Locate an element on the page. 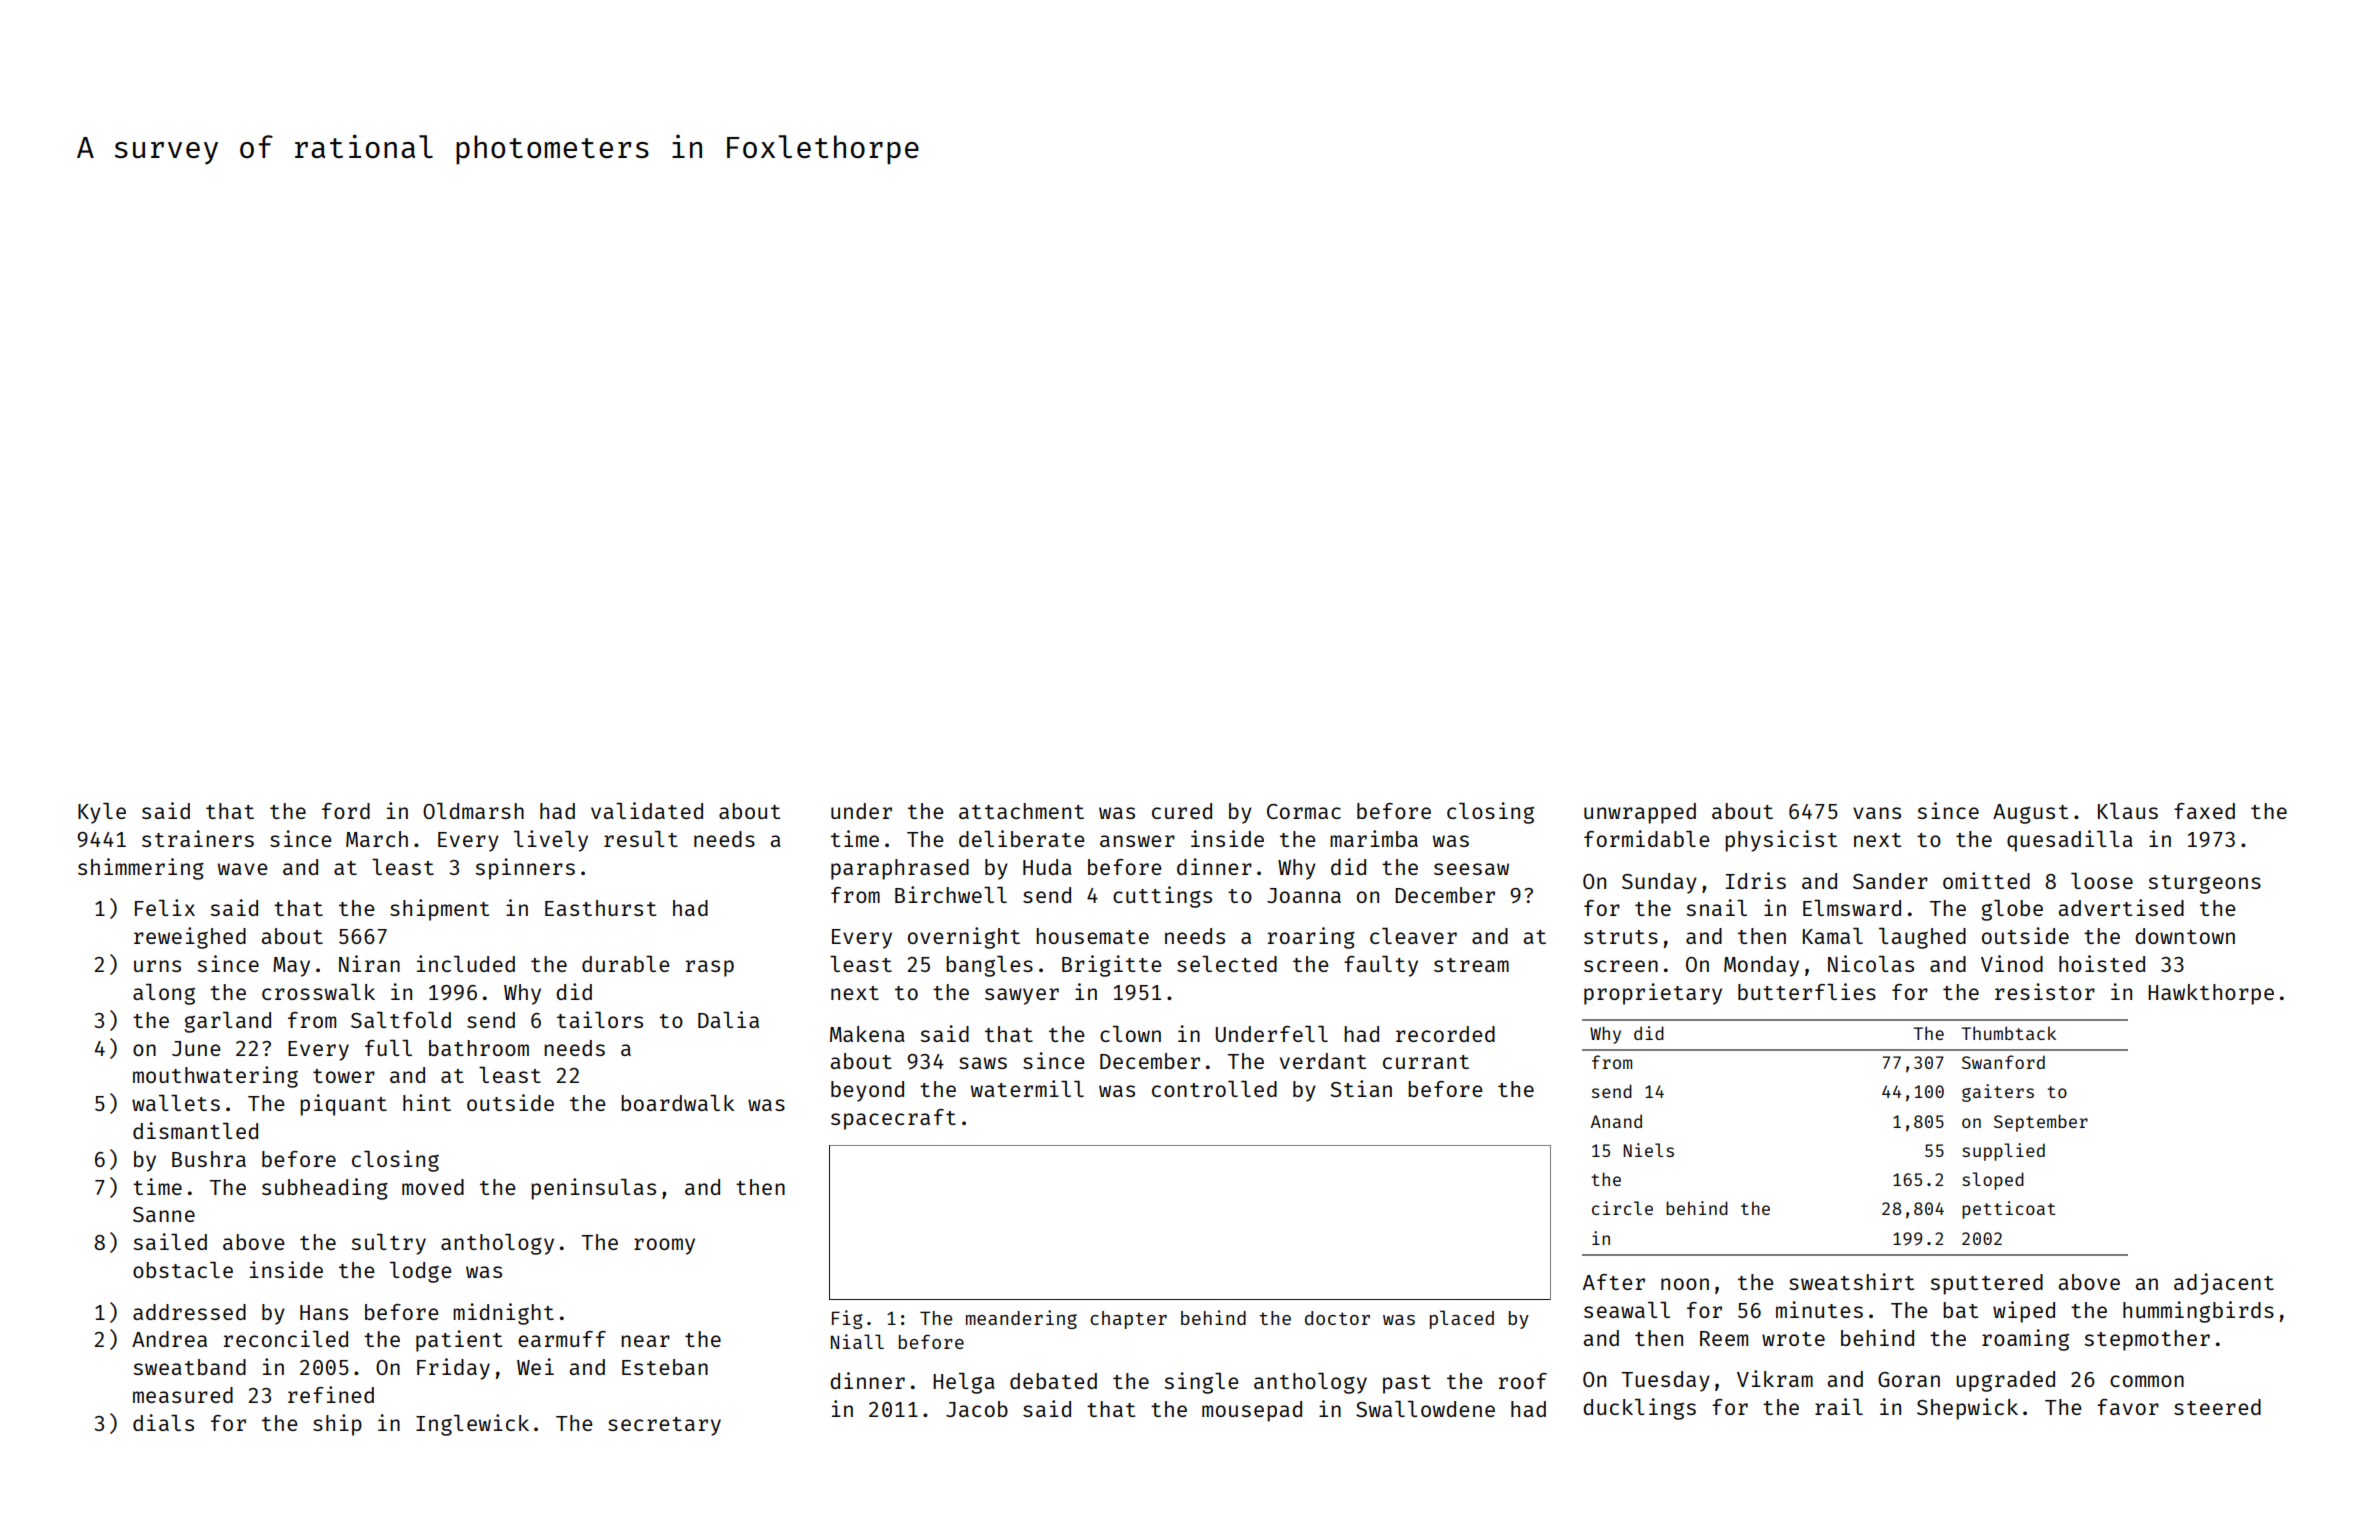  saws is located at coordinates (983, 1063).
